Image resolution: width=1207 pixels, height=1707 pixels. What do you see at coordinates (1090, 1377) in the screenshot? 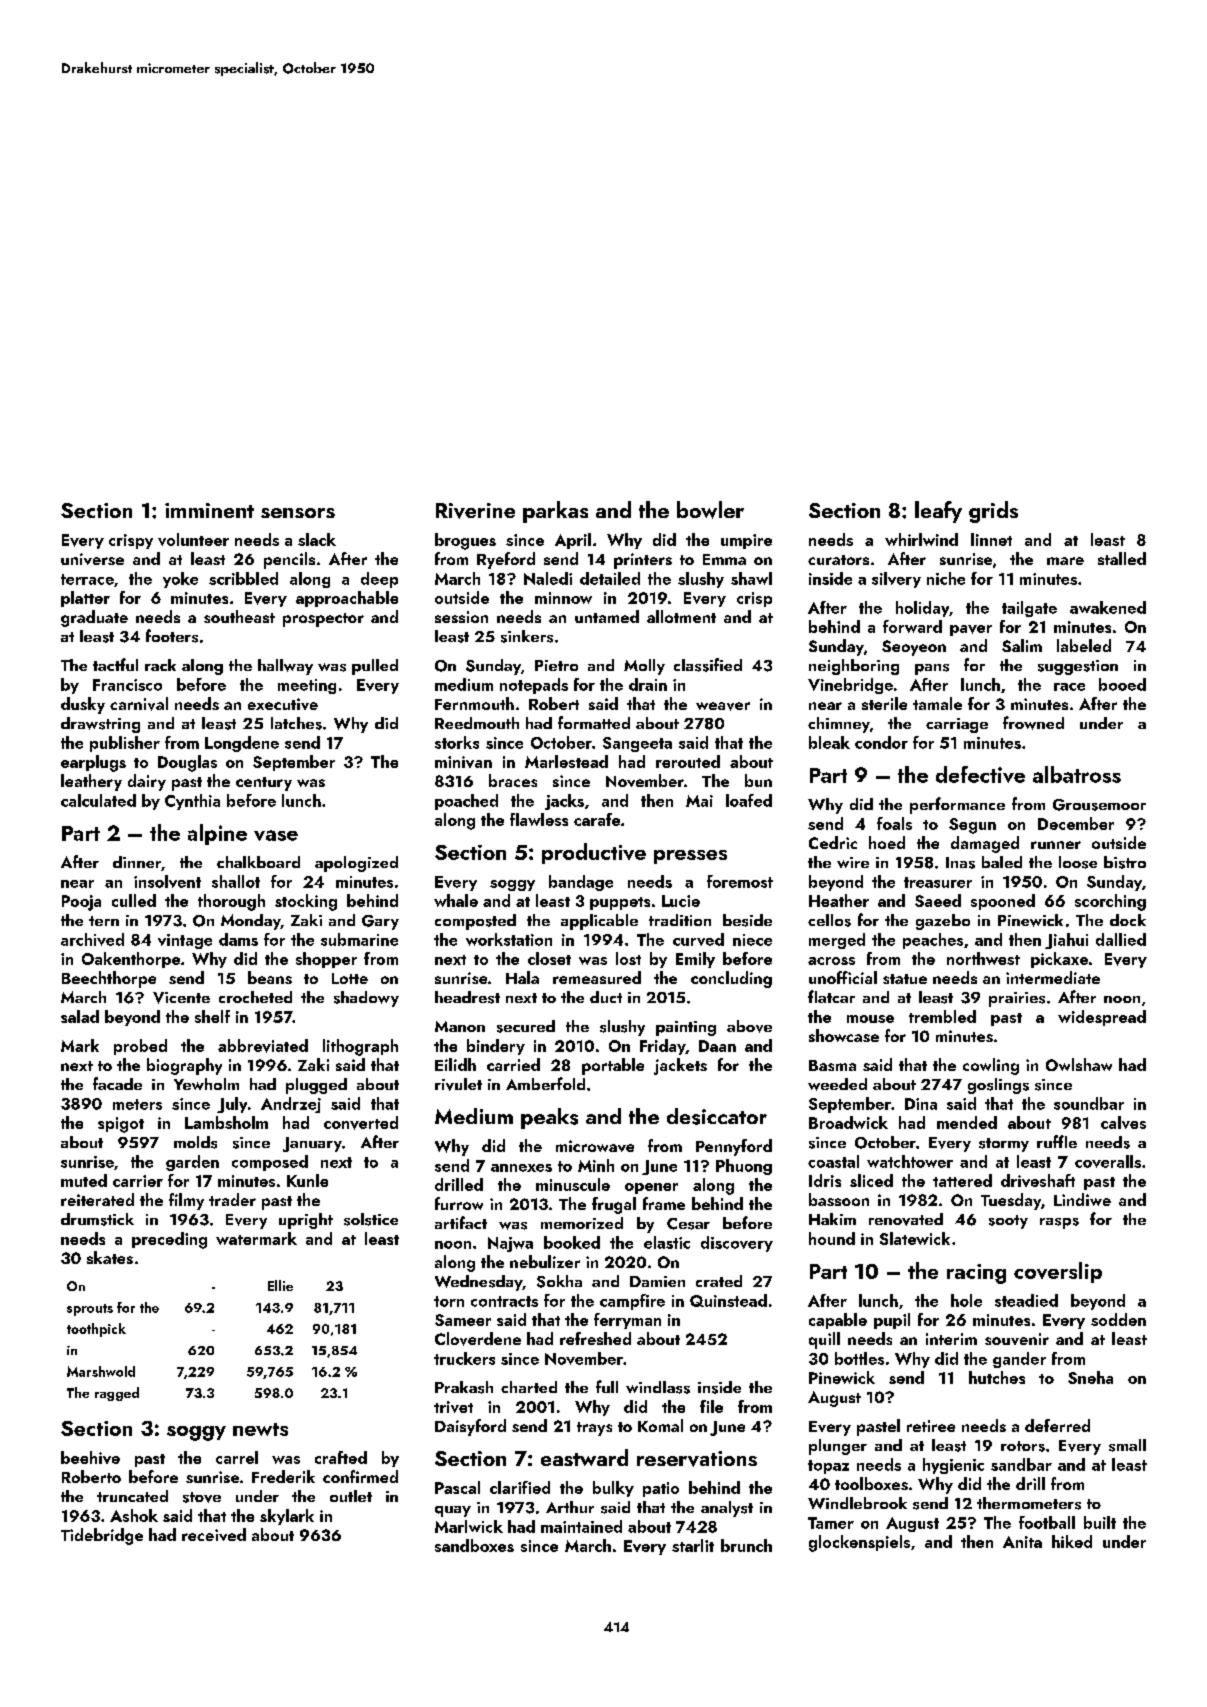
I see `Sneha` at bounding box center [1090, 1377].
